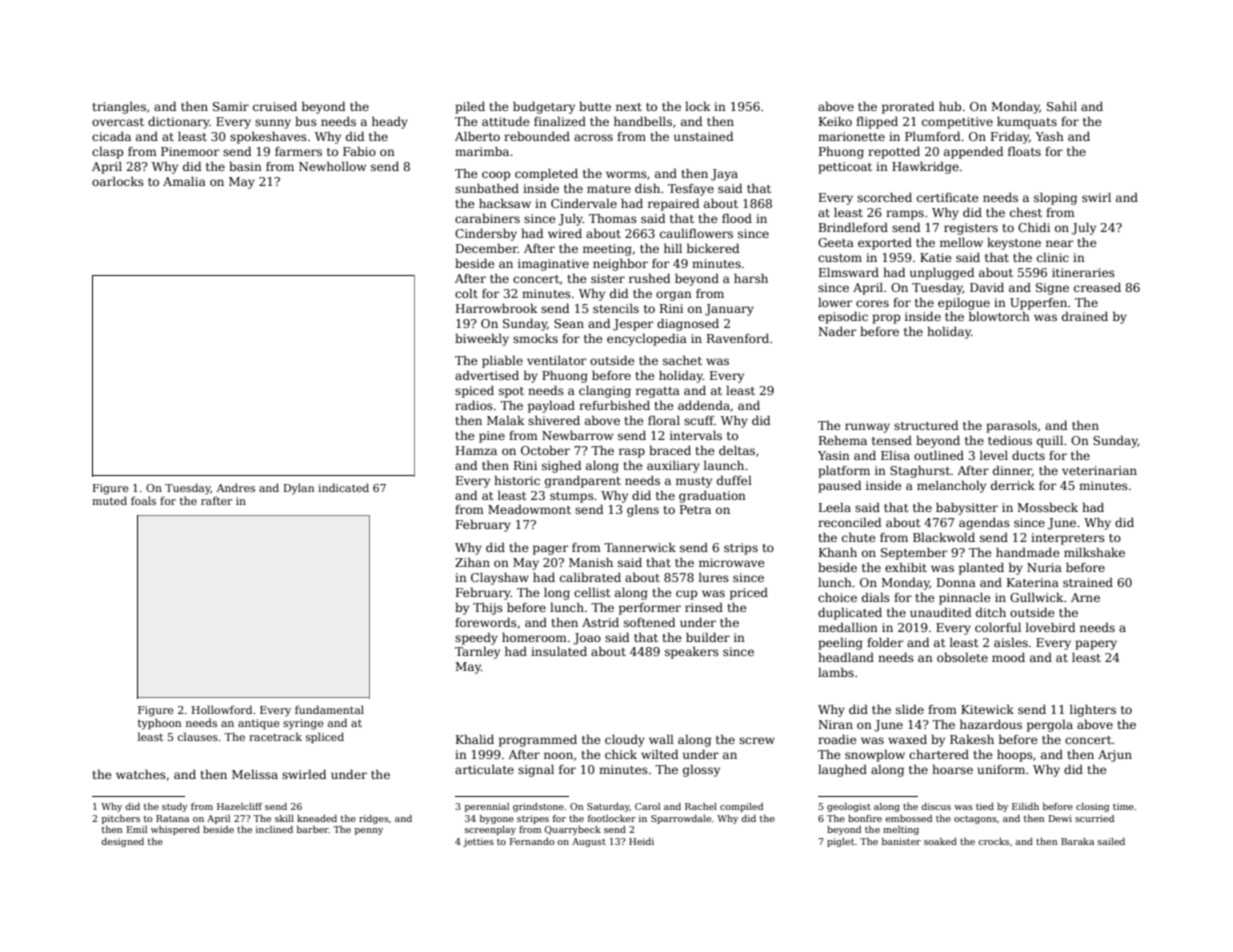  I want to click on Andres, so click(236, 487).
